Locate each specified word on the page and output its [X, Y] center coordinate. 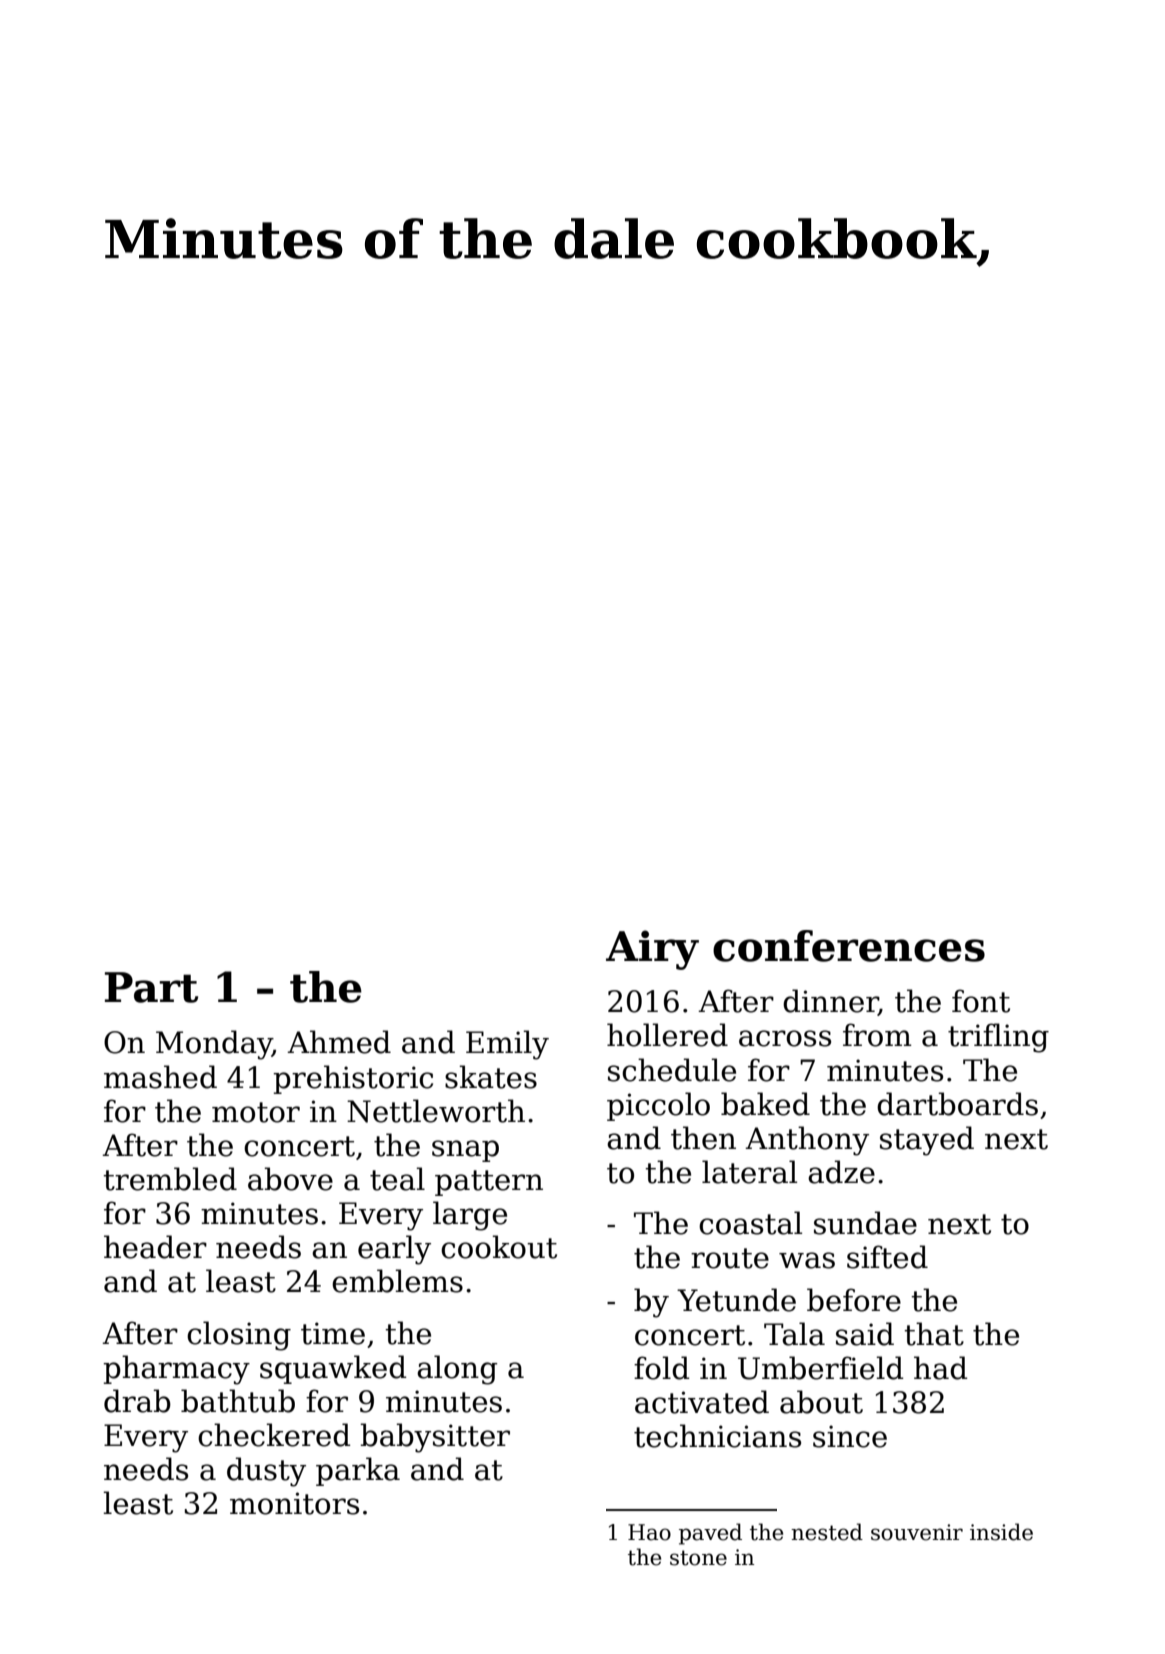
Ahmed [339, 1042]
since [850, 1436]
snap [465, 1151]
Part [151, 987]
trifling [998, 1038]
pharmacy [176, 1370]
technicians [717, 1436]
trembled [170, 1179]
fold [661, 1368]
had [940, 1368]
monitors [294, 1503]
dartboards [957, 1104]
